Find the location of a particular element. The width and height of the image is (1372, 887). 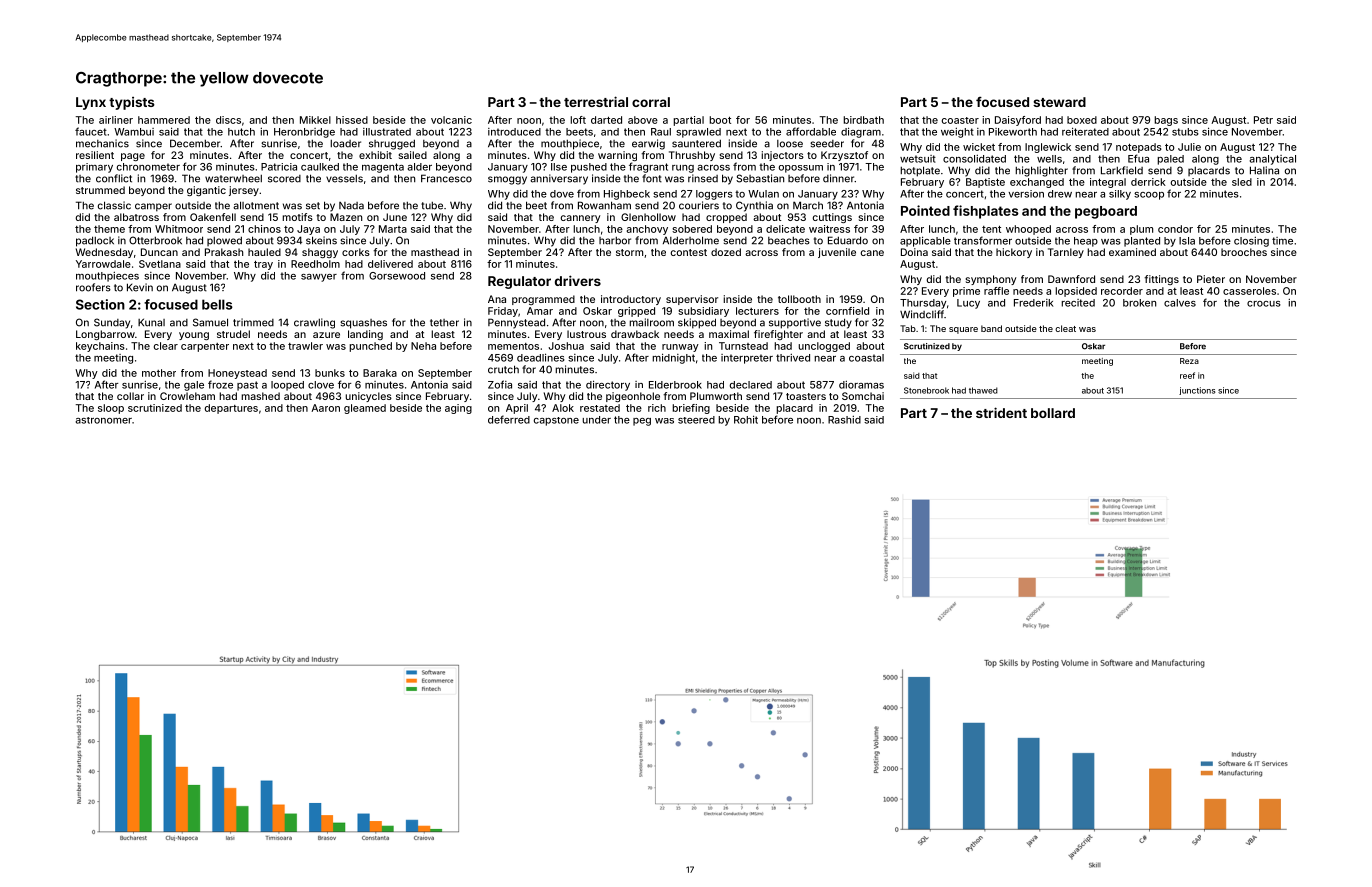

typists is located at coordinates (132, 103).
